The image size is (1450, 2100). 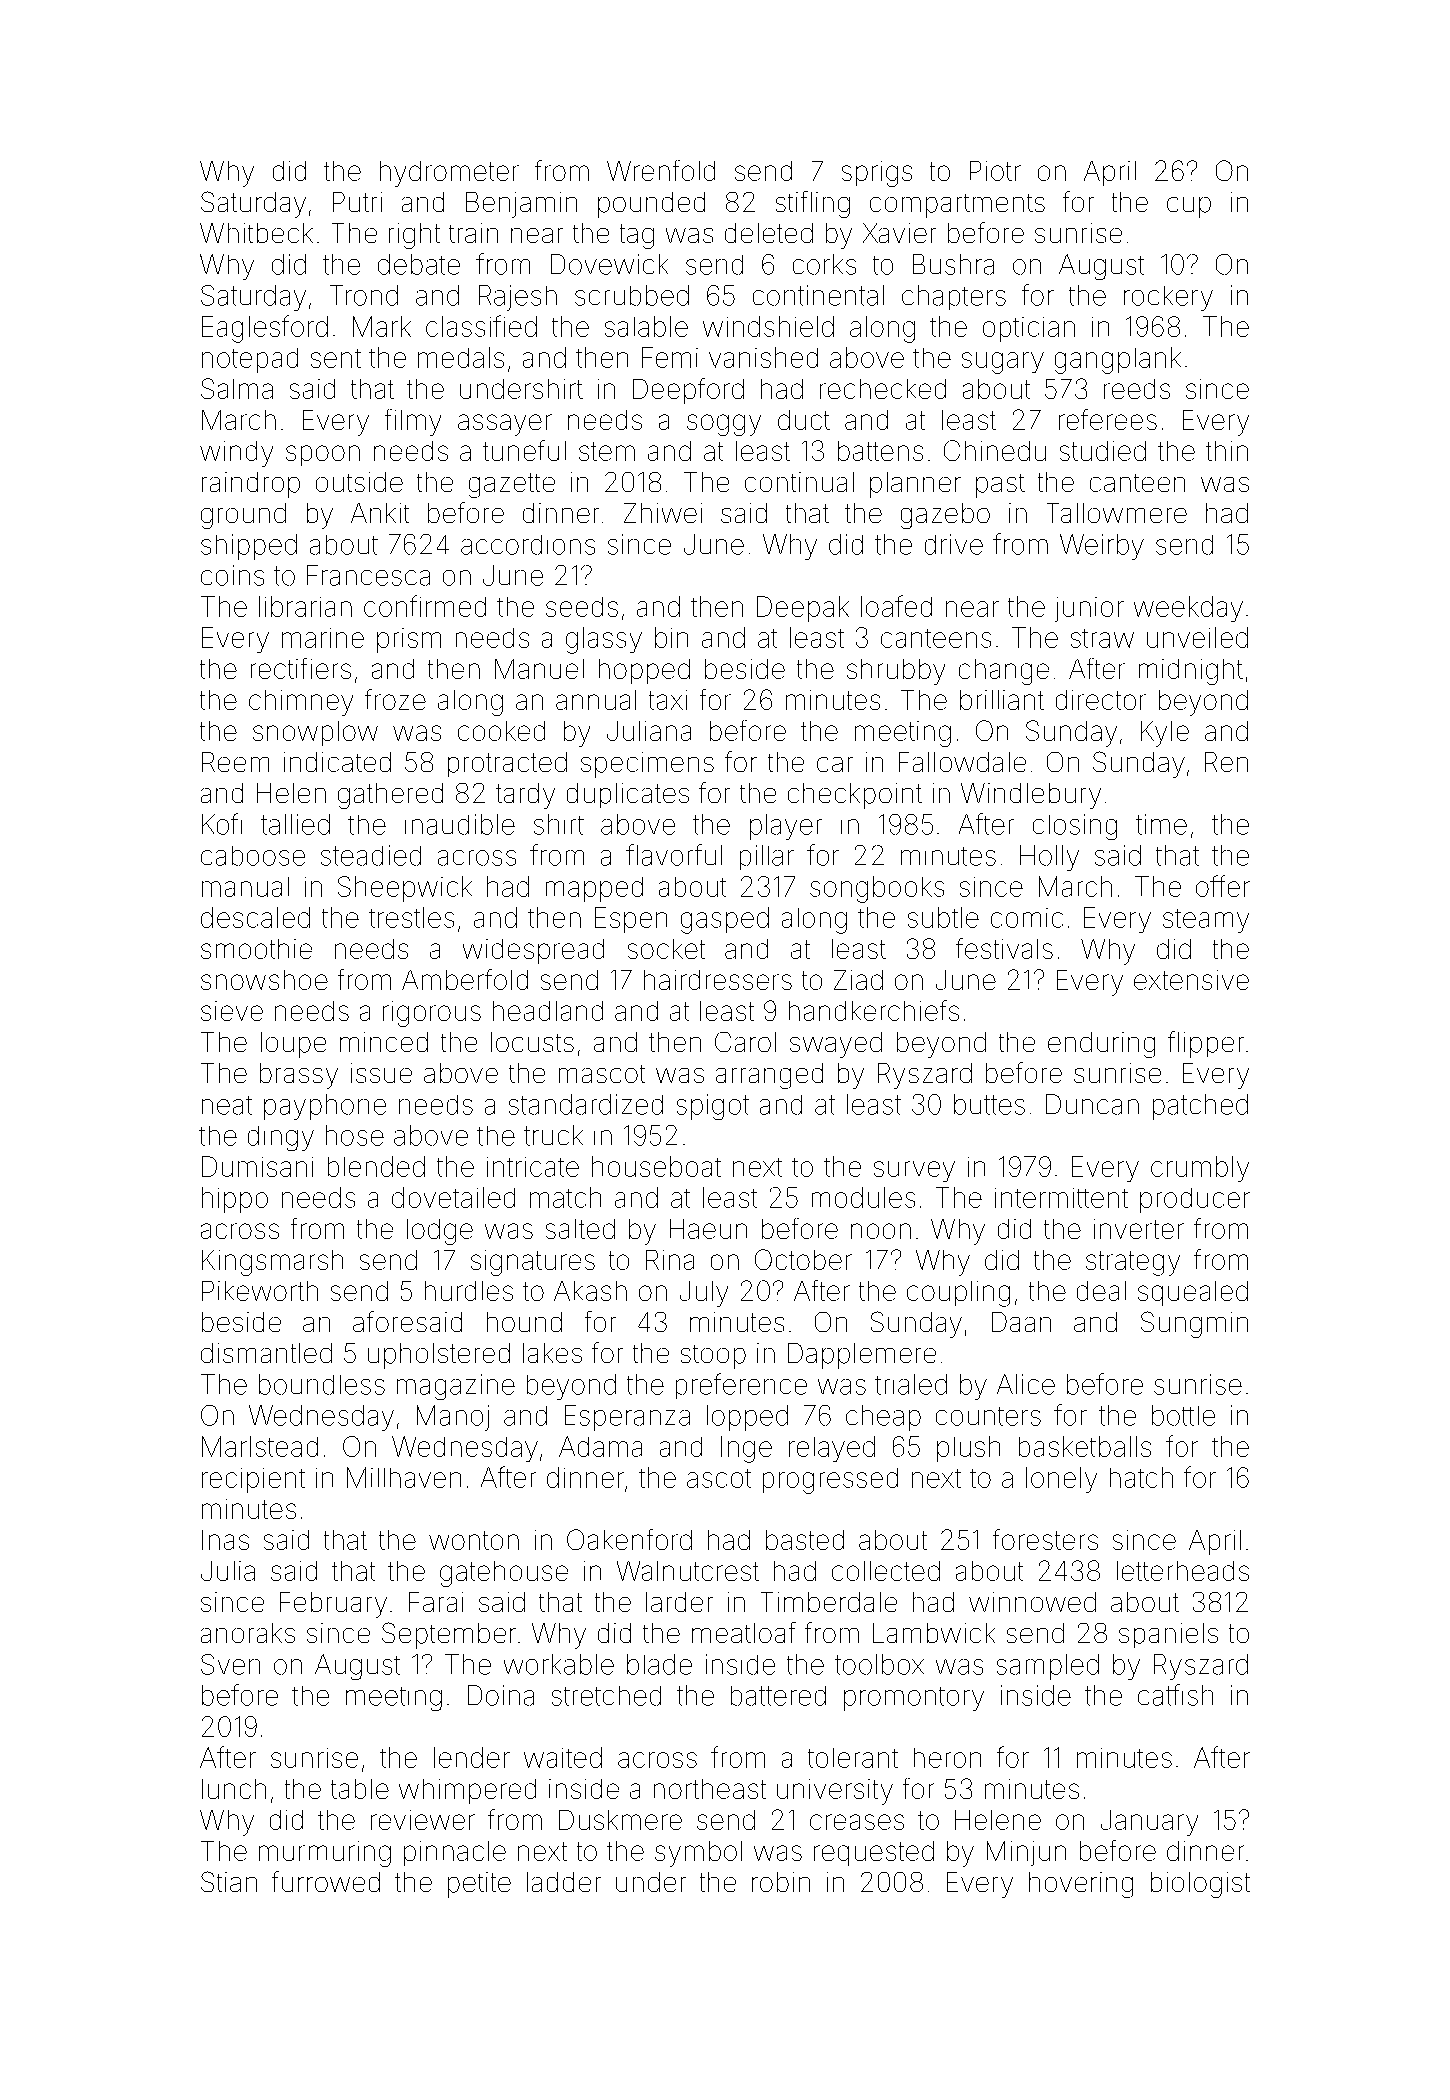 I want to click on drive, so click(x=954, y=544).
